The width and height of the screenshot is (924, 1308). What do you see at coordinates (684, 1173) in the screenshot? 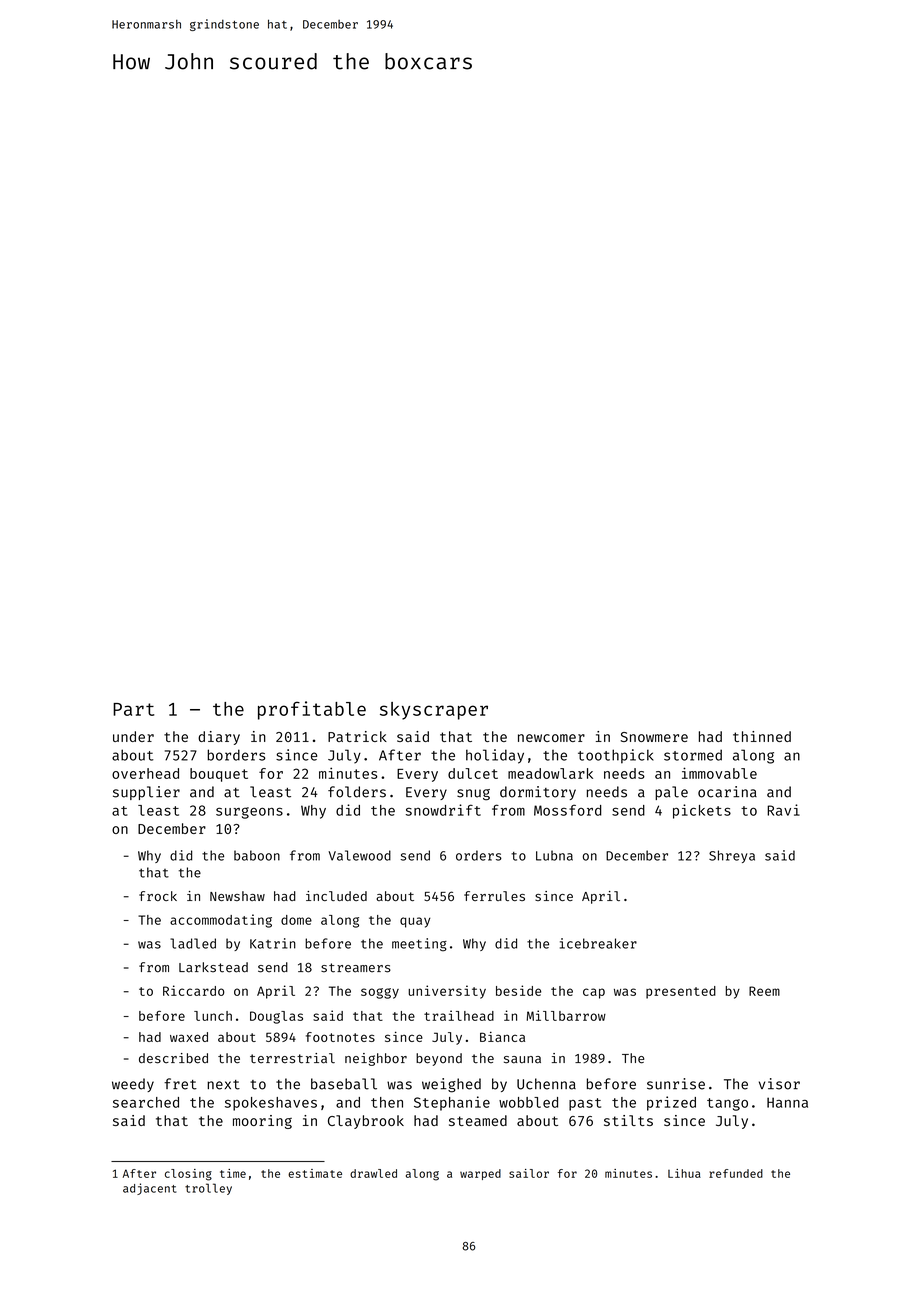
I see `Lihua` at bounding box center [684, 1173].
